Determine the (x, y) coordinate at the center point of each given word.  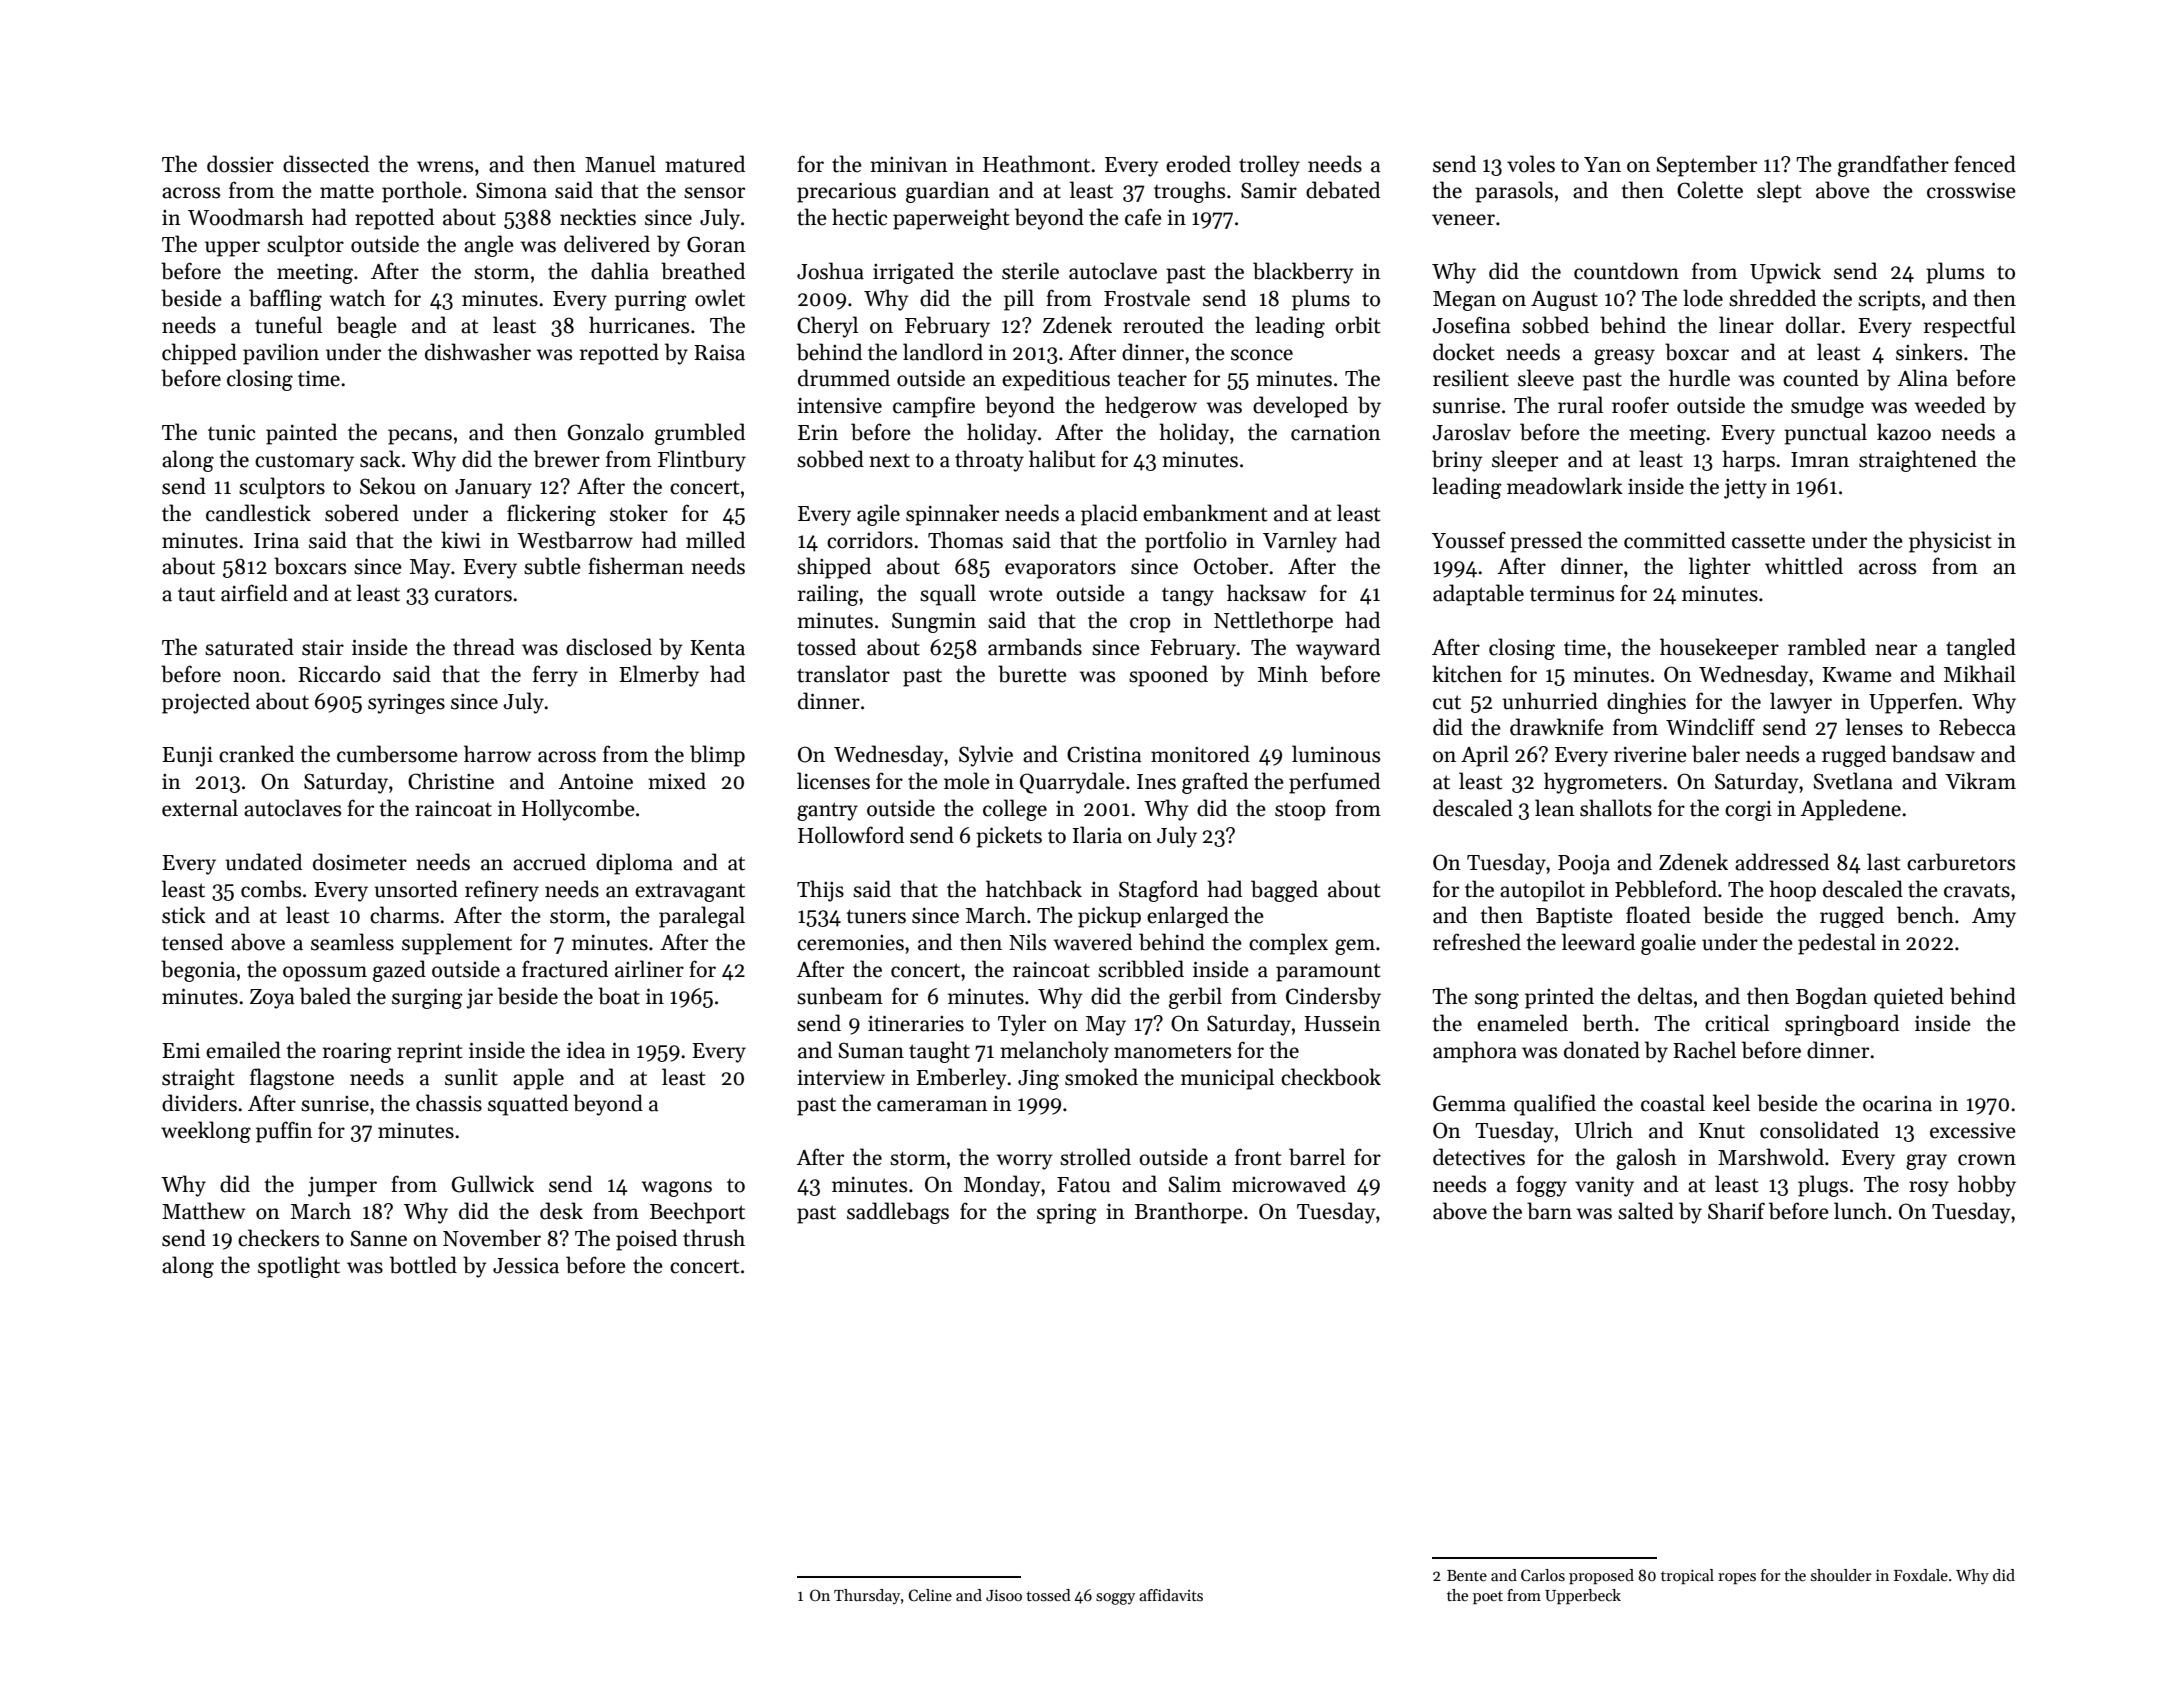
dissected (326, 164)
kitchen (1467, 674)
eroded (1198, 164)
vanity (1604, 1187)
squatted (528, 1105)
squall (948, 595)
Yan (1602, 165)
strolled (1095, 1157)
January (493, 489)
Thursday (867, 1597)
